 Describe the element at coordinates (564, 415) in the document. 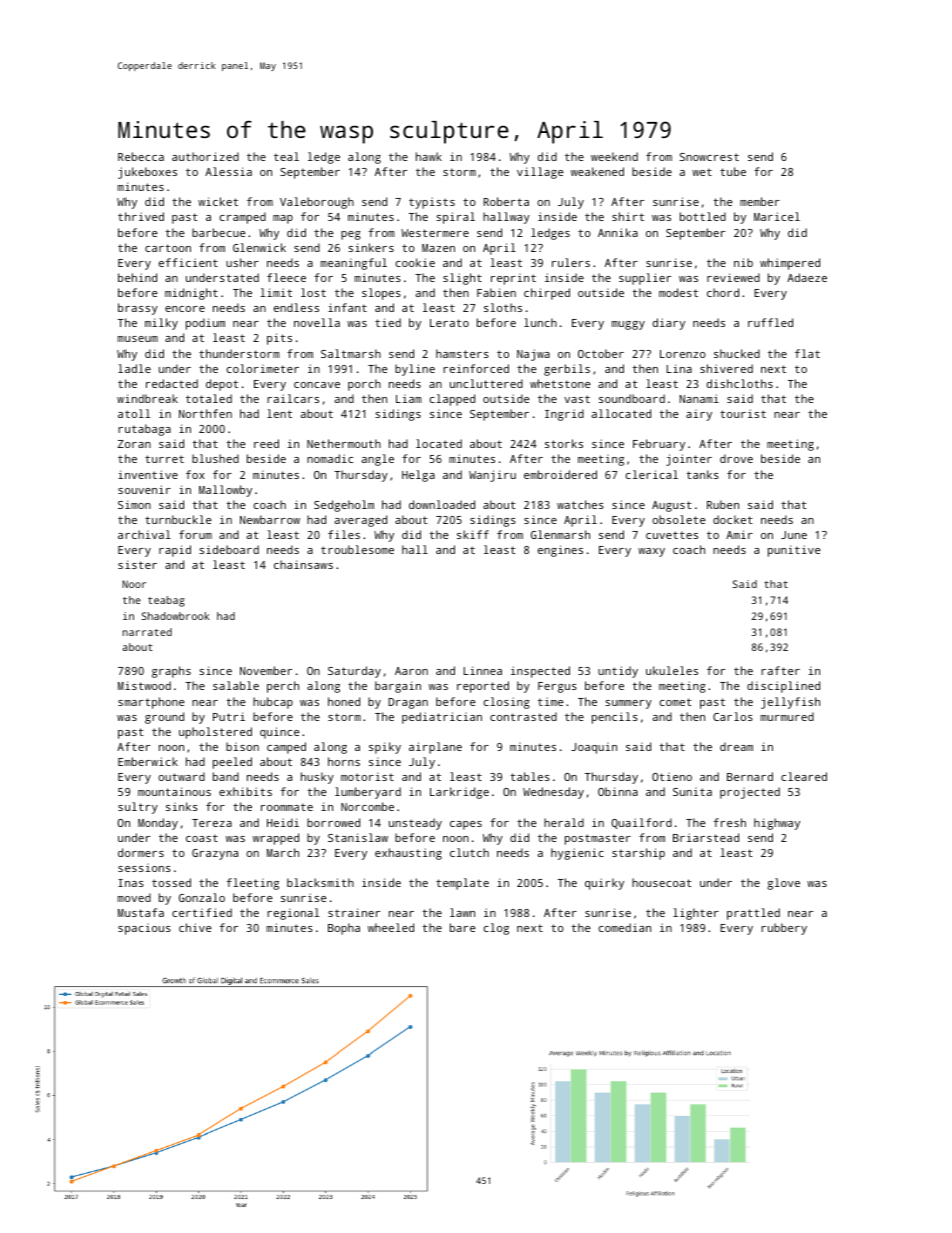

I see `Ingrid` at that location.
